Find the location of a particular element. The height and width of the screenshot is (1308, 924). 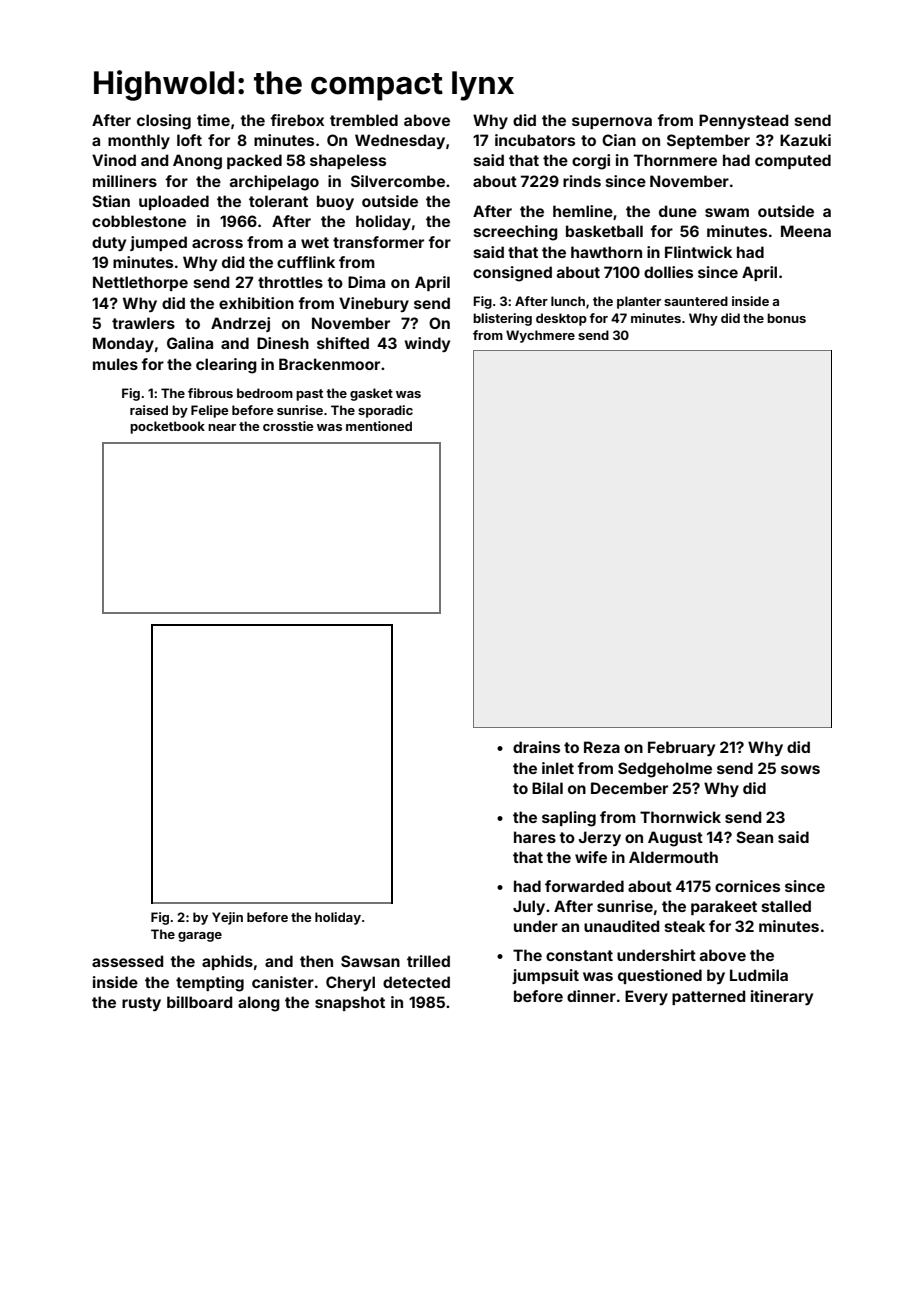

assessed is located at coordinates (127, 961).
